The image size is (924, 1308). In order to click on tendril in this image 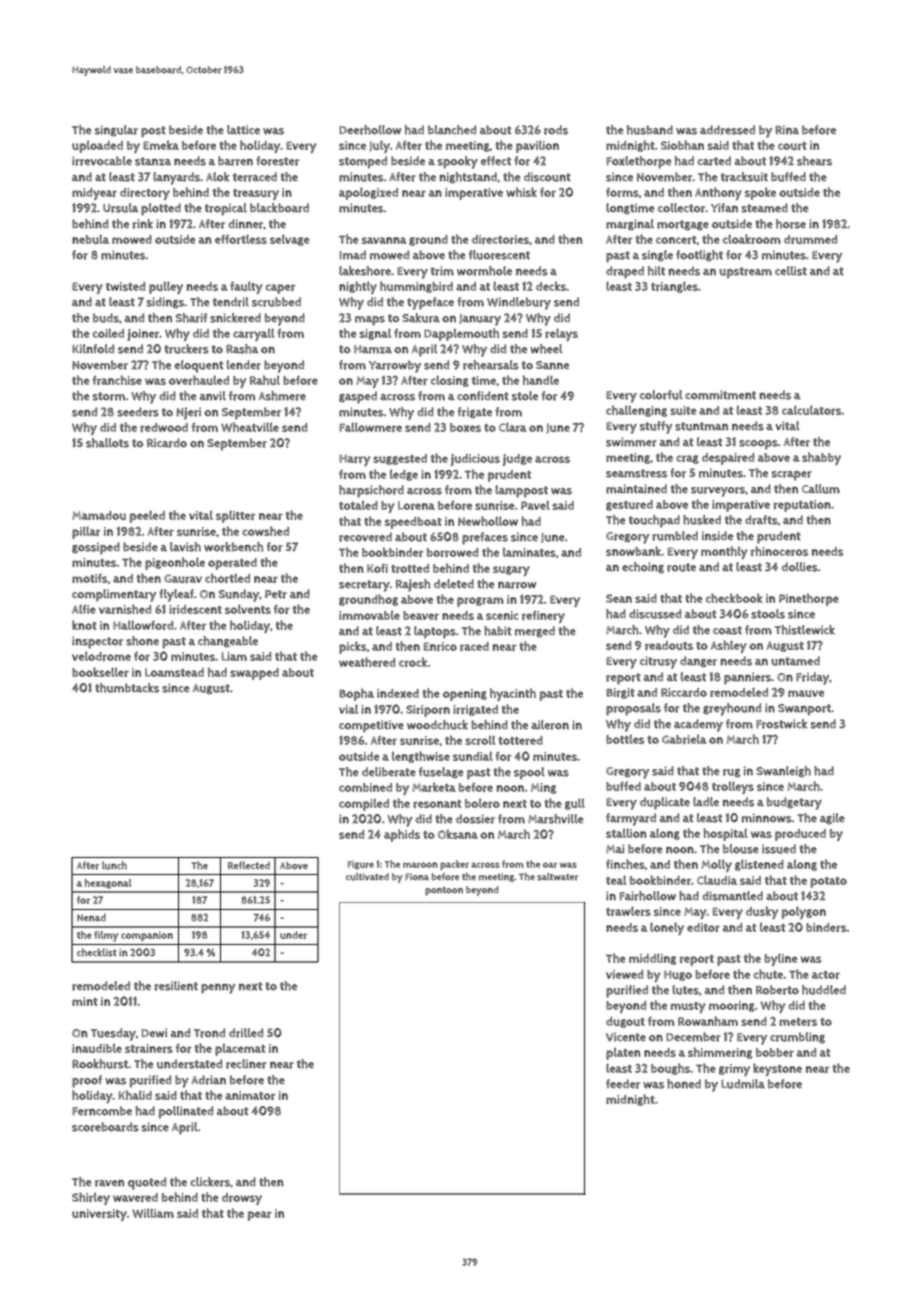, I will do `click(231, 302)`.
